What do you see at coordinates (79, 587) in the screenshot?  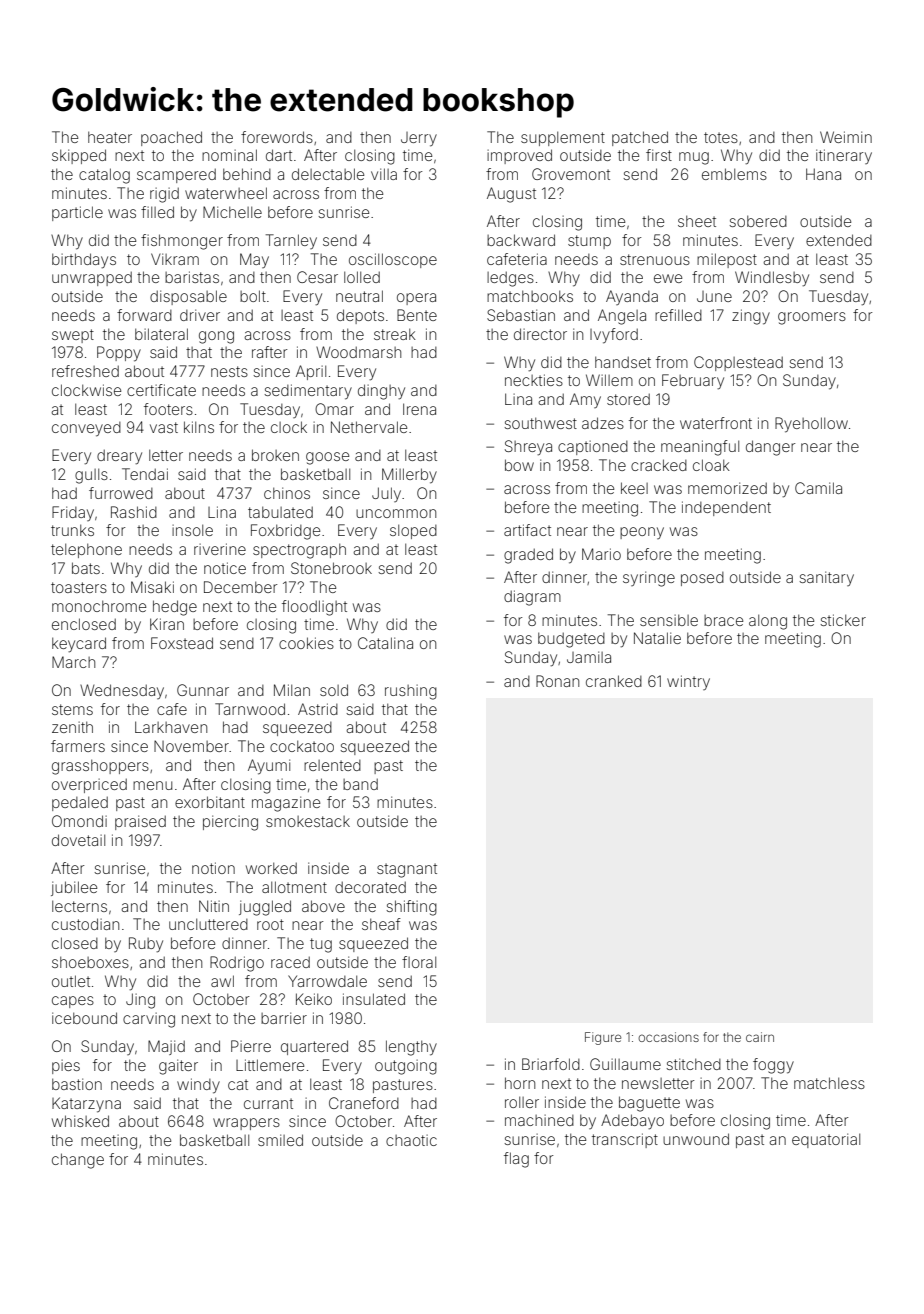 I see `toasters` at bounding box center [79, 587].
